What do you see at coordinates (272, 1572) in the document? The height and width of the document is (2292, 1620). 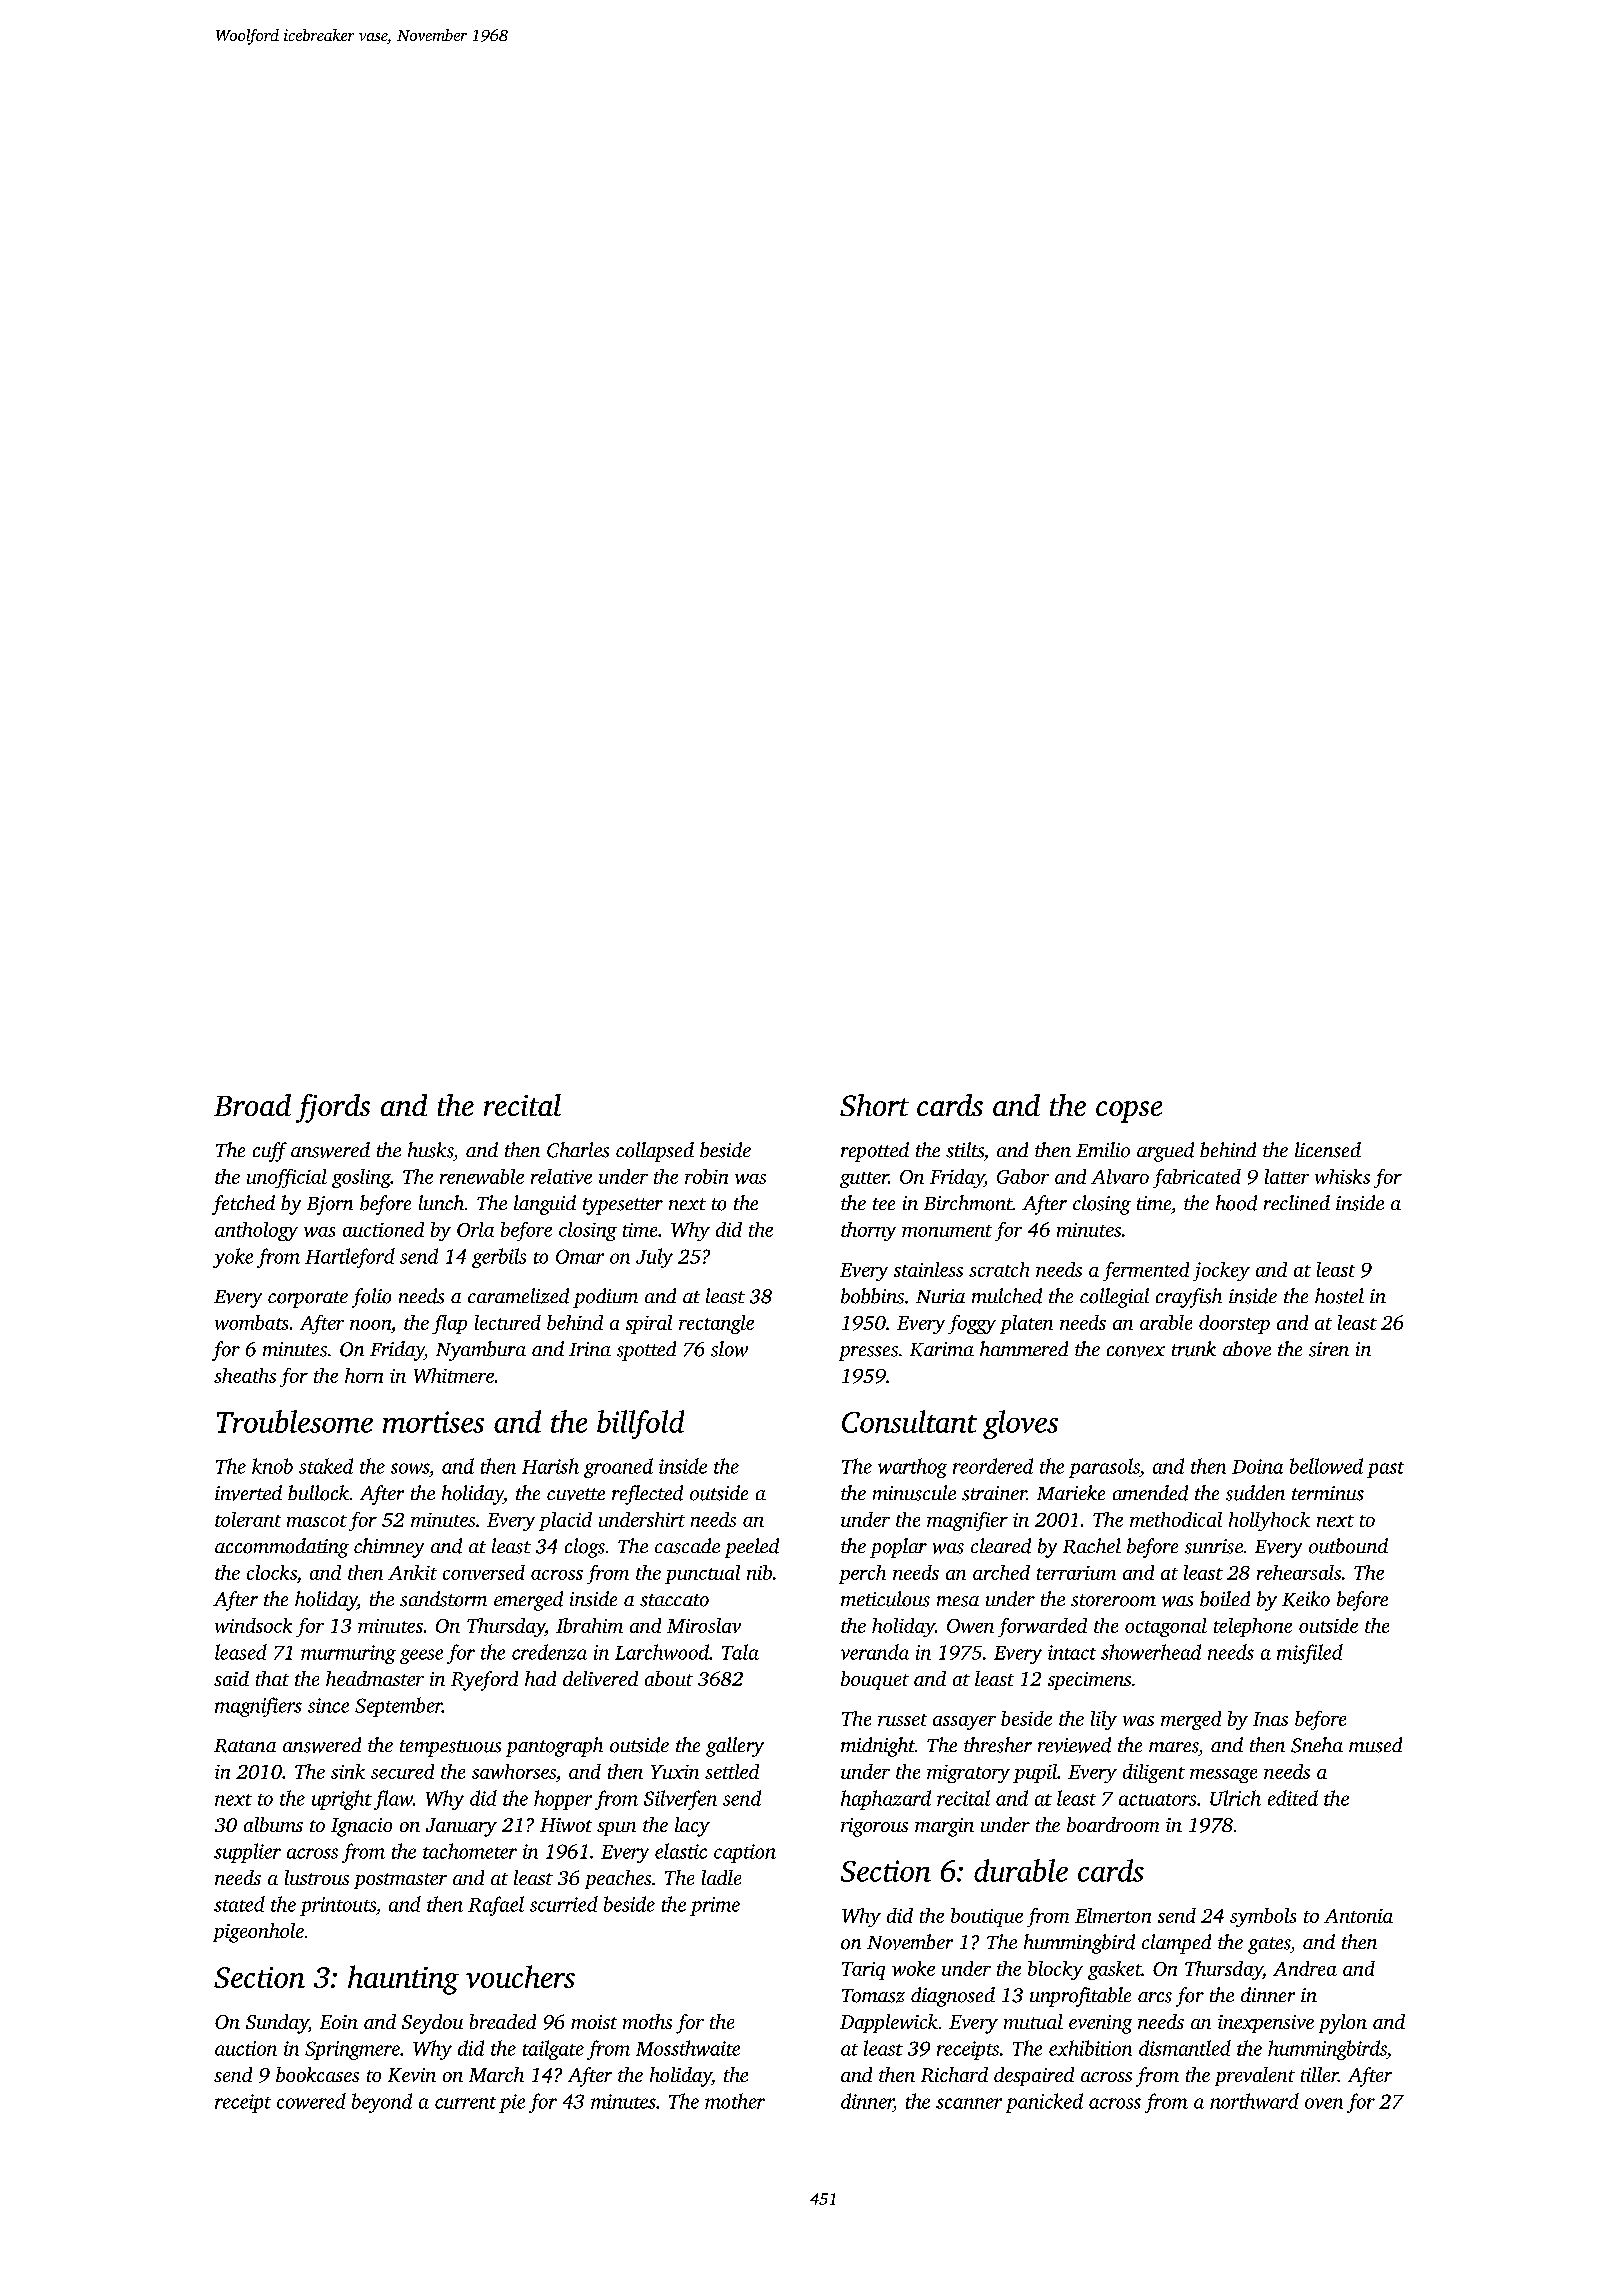 I see `clocks` at bounding box center [272, 1572].
